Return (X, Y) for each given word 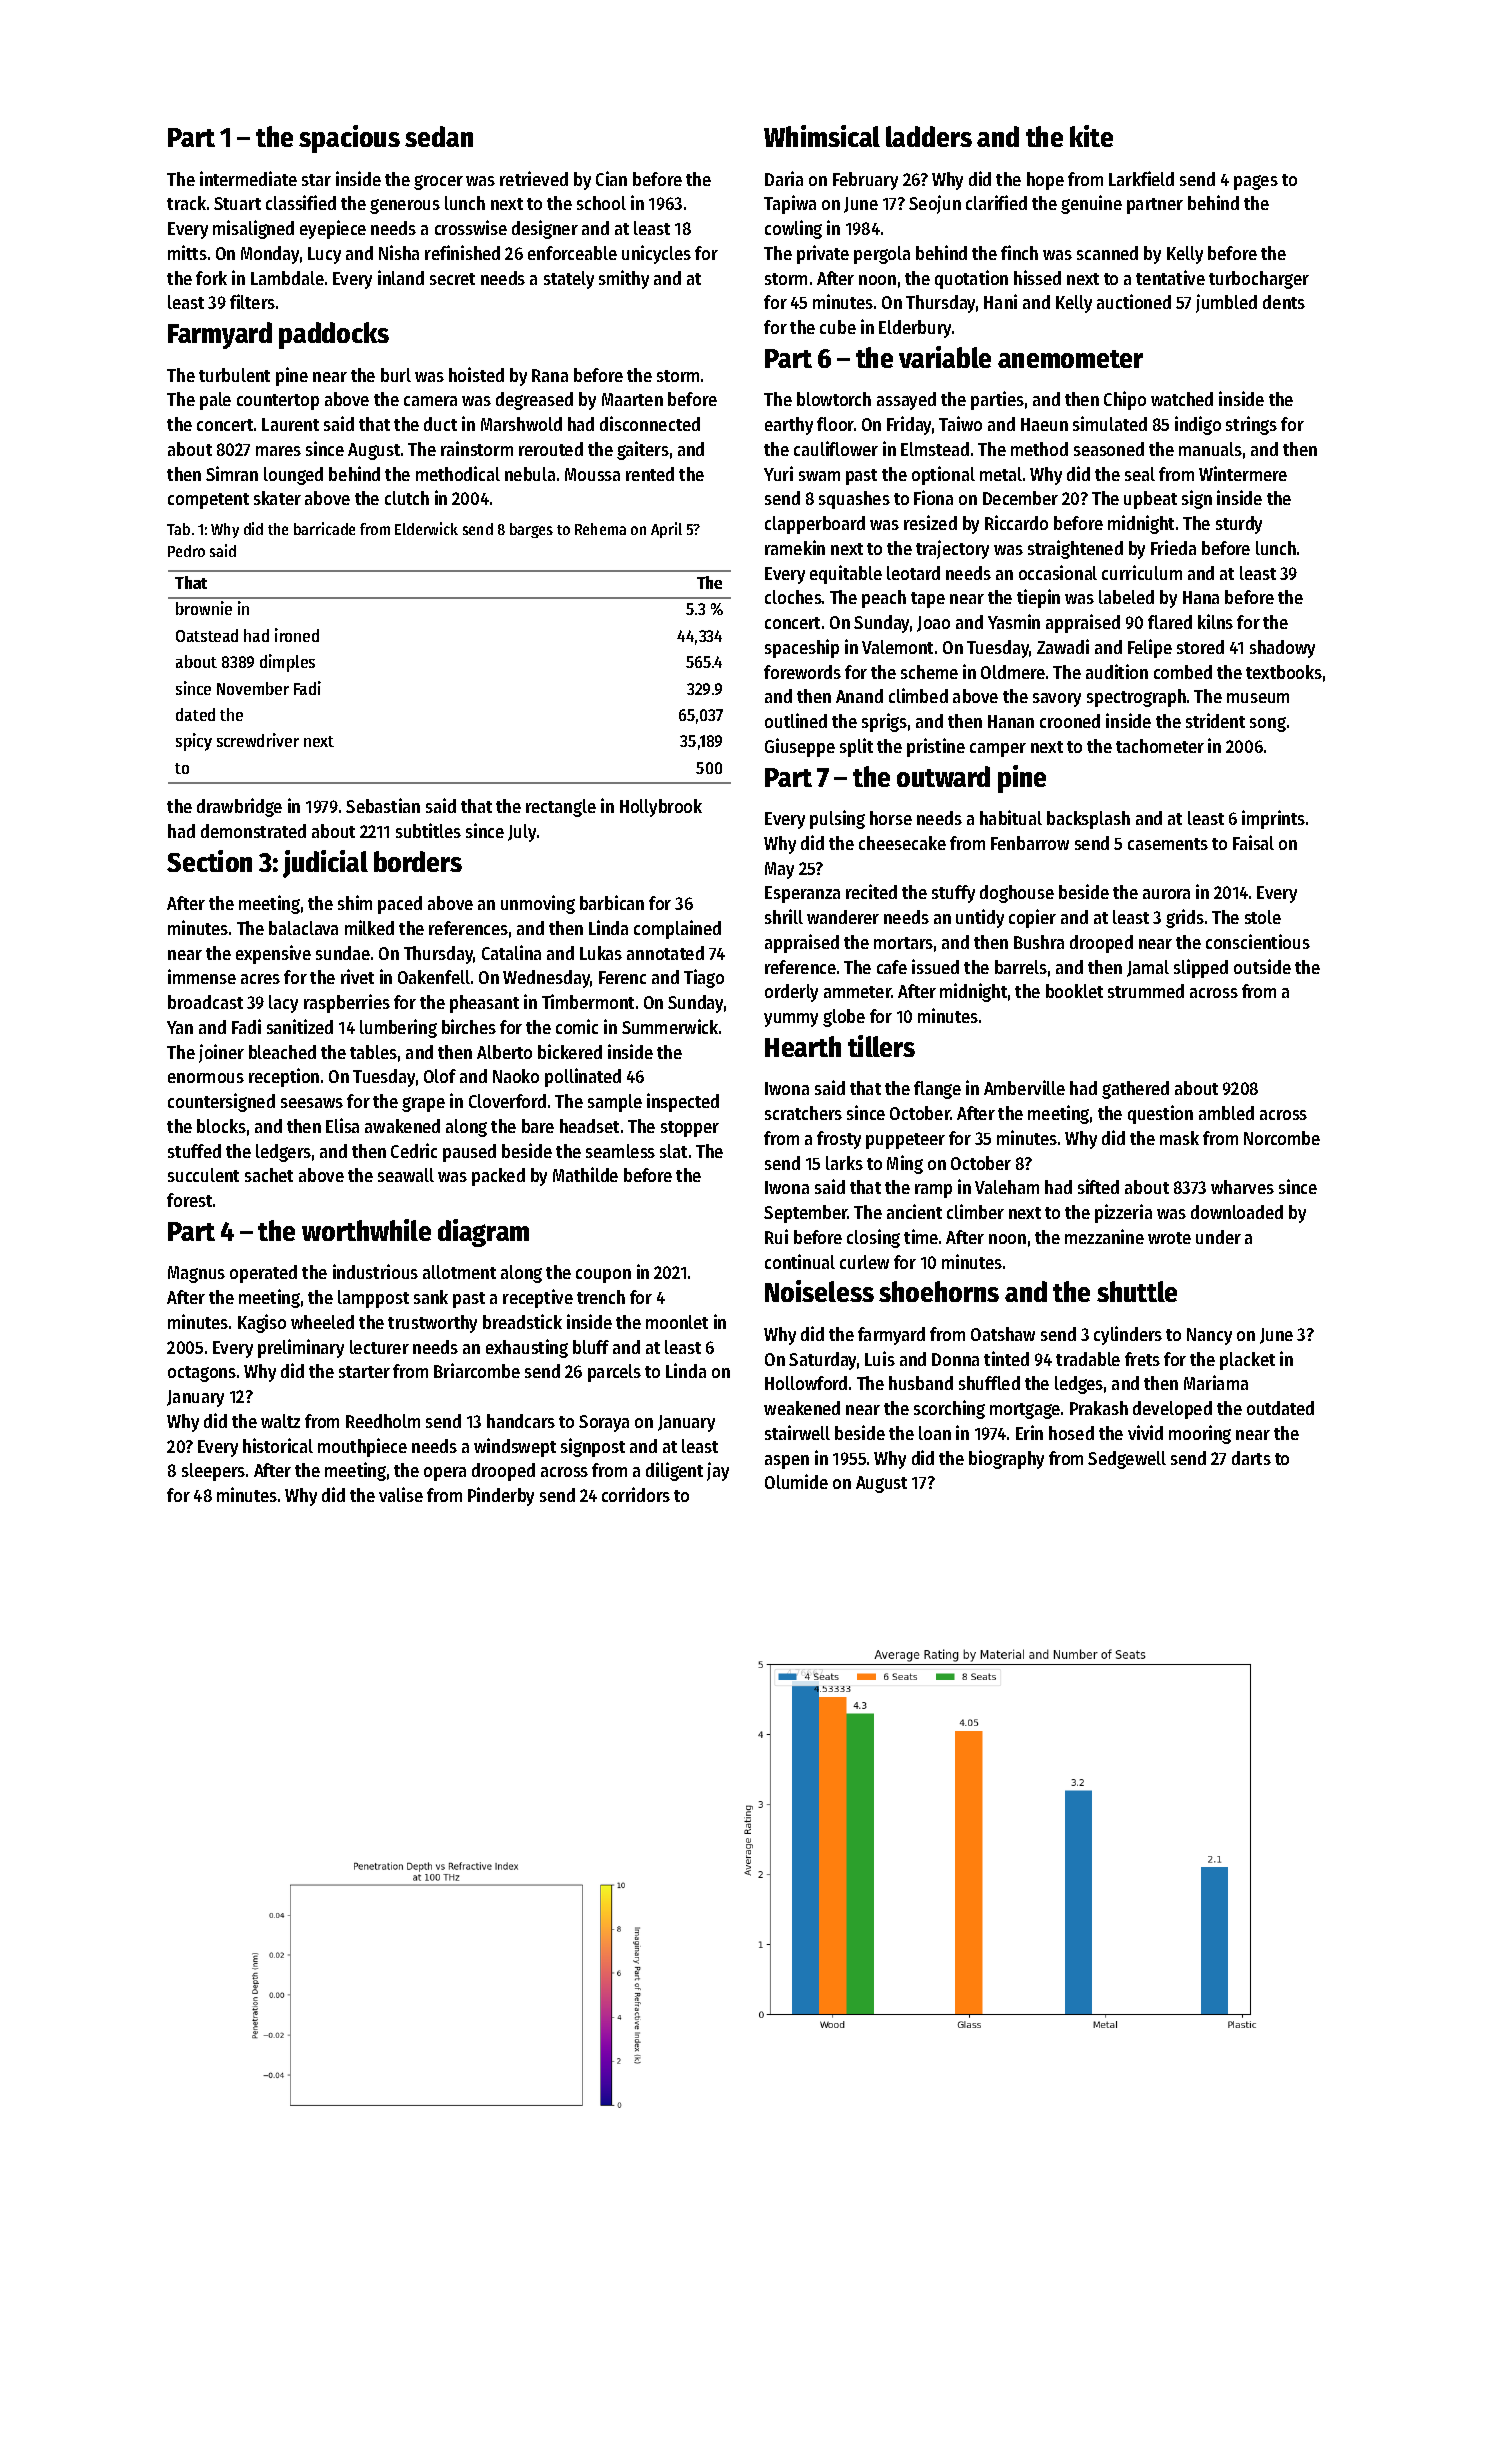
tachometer (1160, 746)
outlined (796, 720)
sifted (1098, 1186)
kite (1091, 136)
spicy (194, 742)
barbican (612, 902)
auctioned (1134, 301)
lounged (293, 476)
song (1268, 724)
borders (418, 861)
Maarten (632, 399)
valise (401, 1494)
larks (844, 1163)
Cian (611, 178)
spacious (349, 139)
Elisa (342, 1125)
